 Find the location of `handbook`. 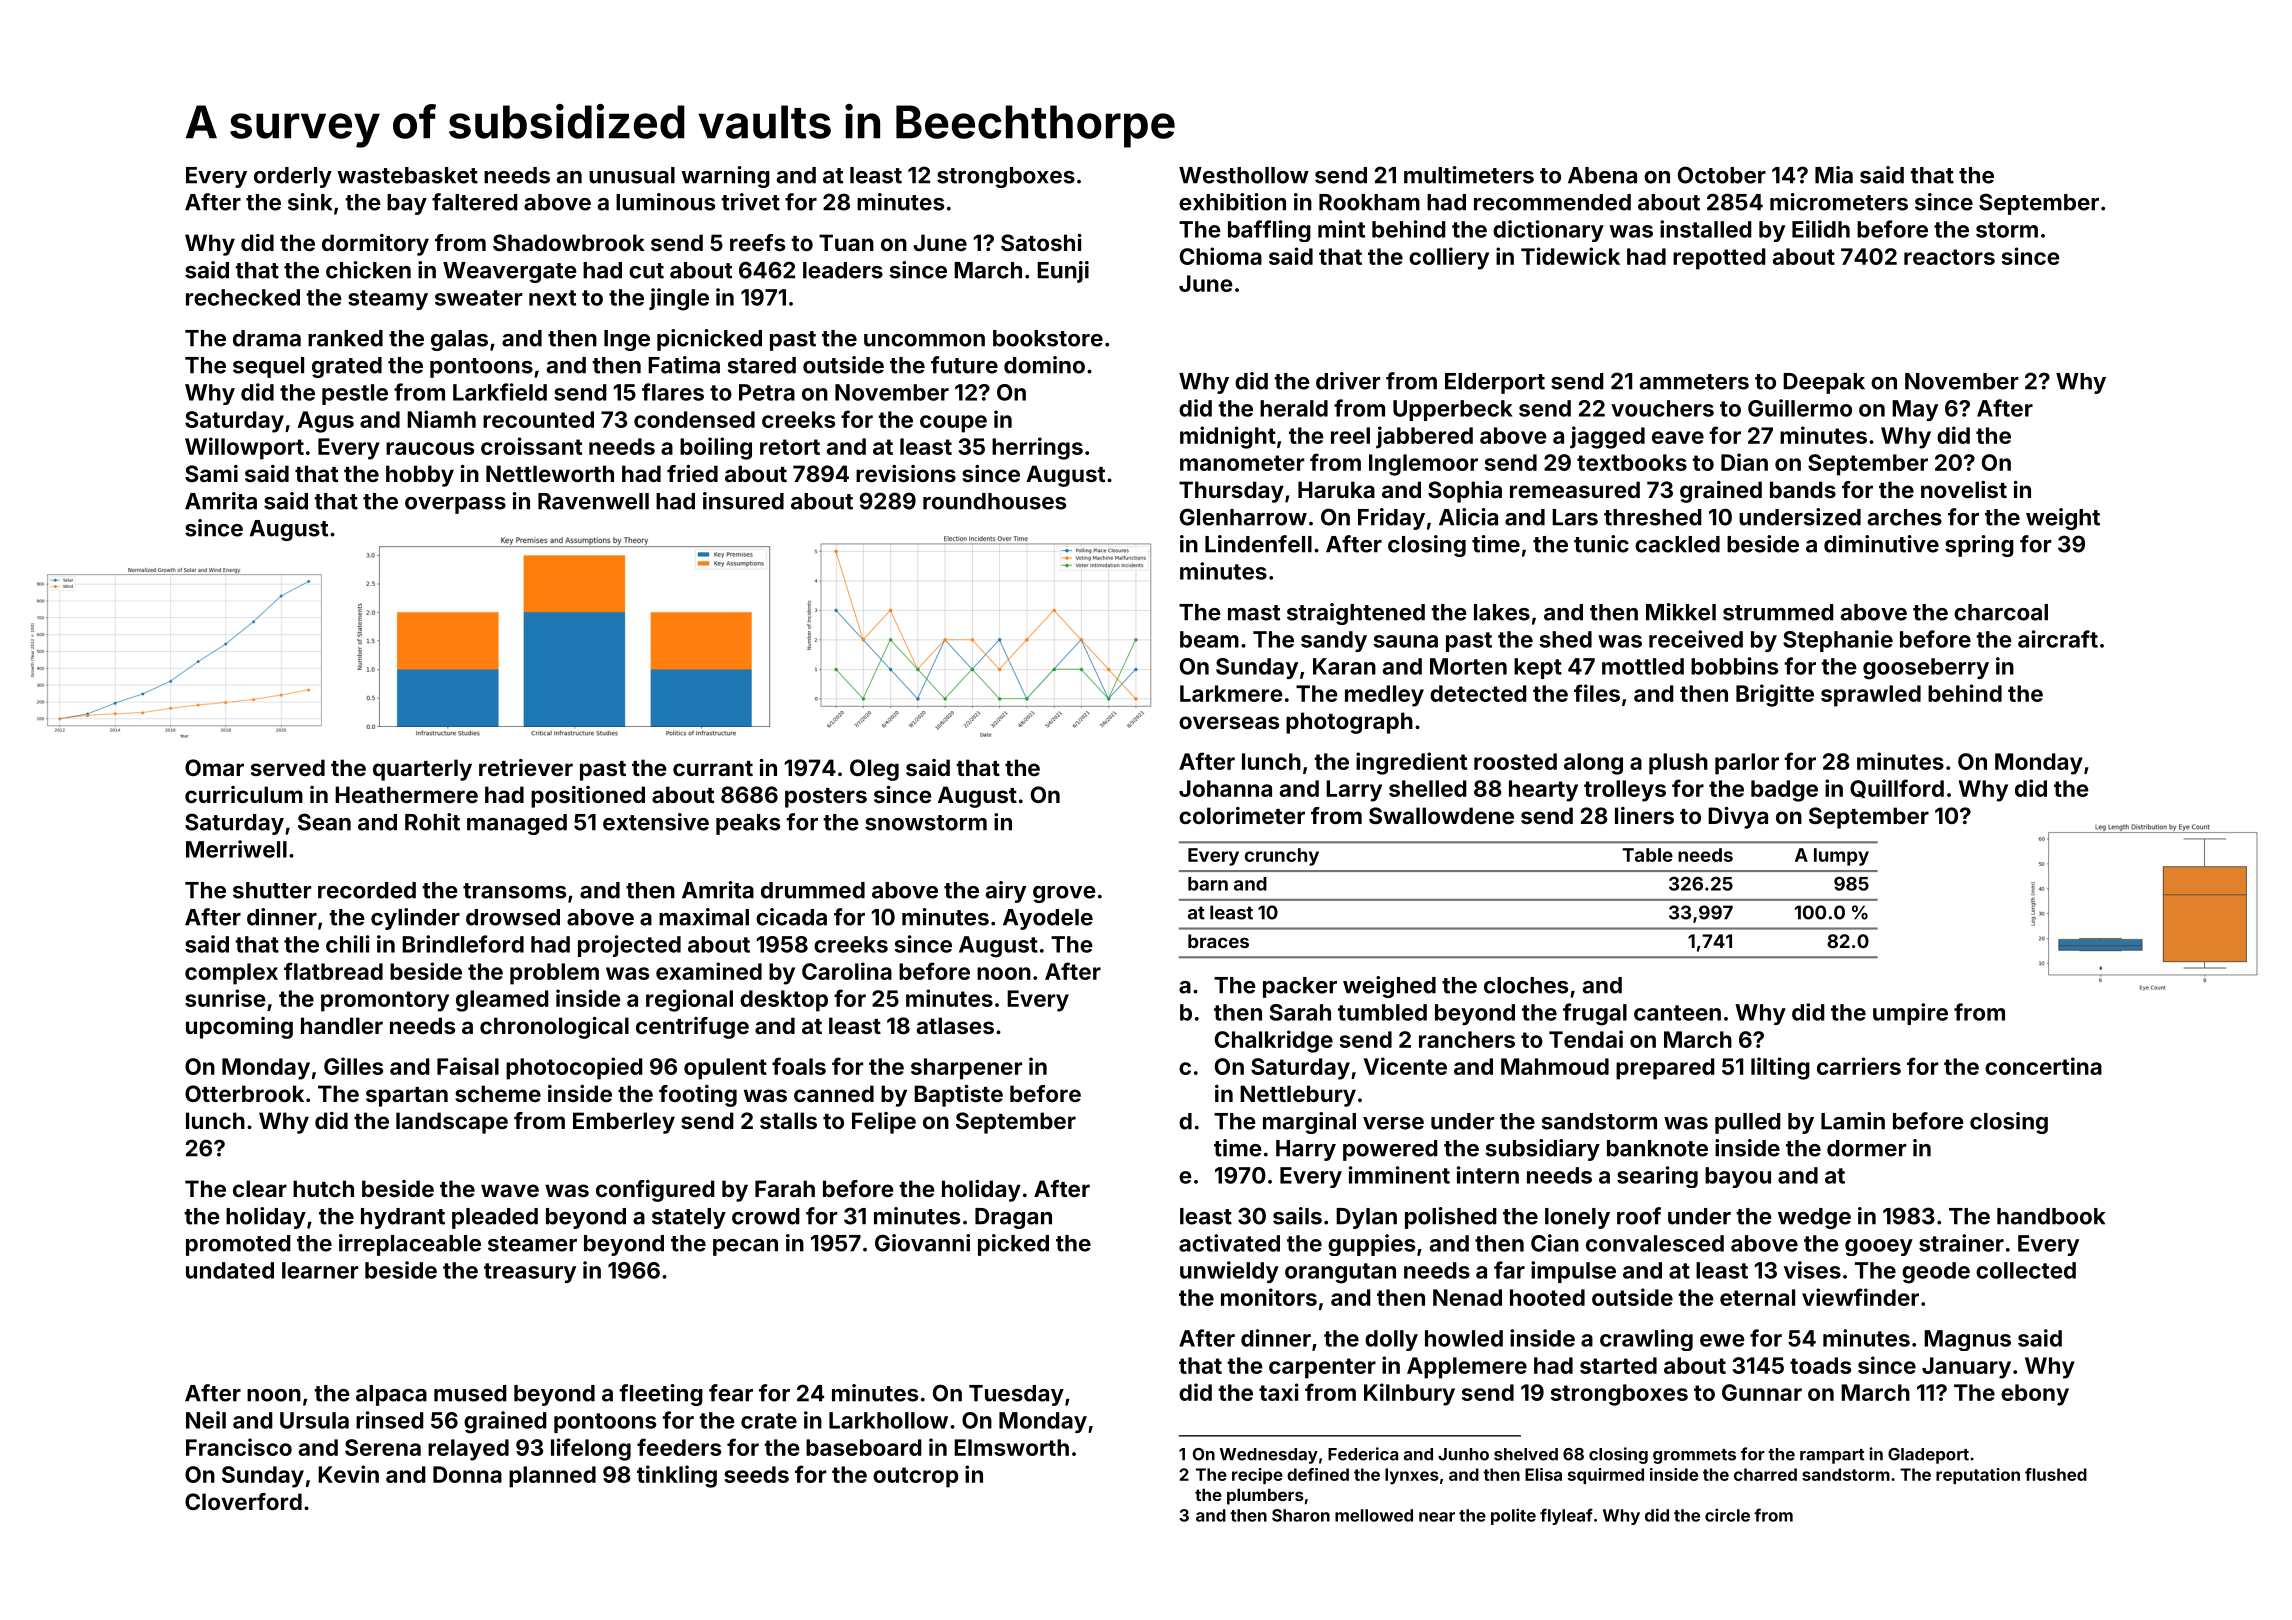

handbook is located at coordinates (2051, 1216).
